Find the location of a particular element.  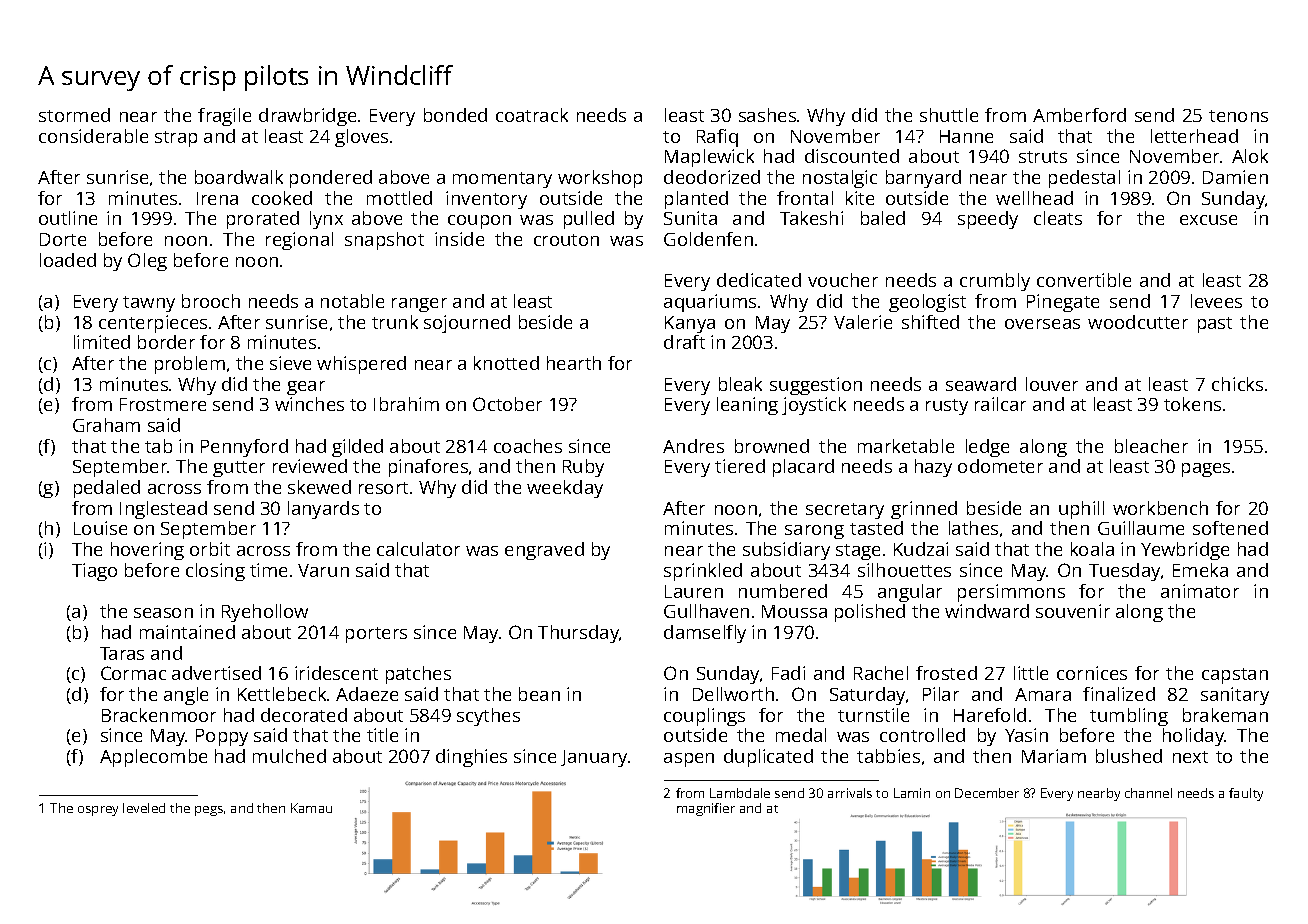

cleats is located at coordinates (1058, 218).
